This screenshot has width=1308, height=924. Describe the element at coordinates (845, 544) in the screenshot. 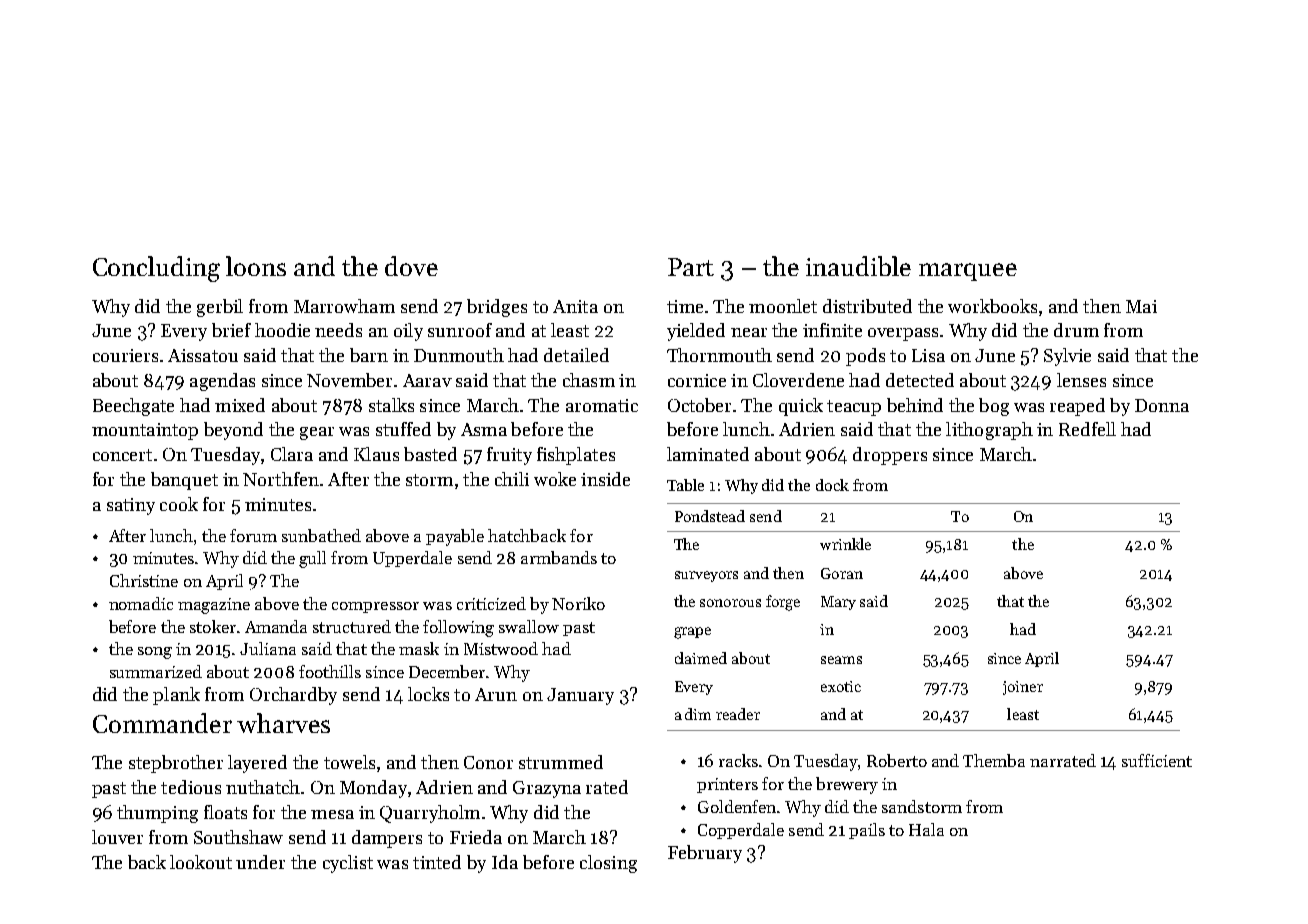

I see `wrinkle` at that location.
